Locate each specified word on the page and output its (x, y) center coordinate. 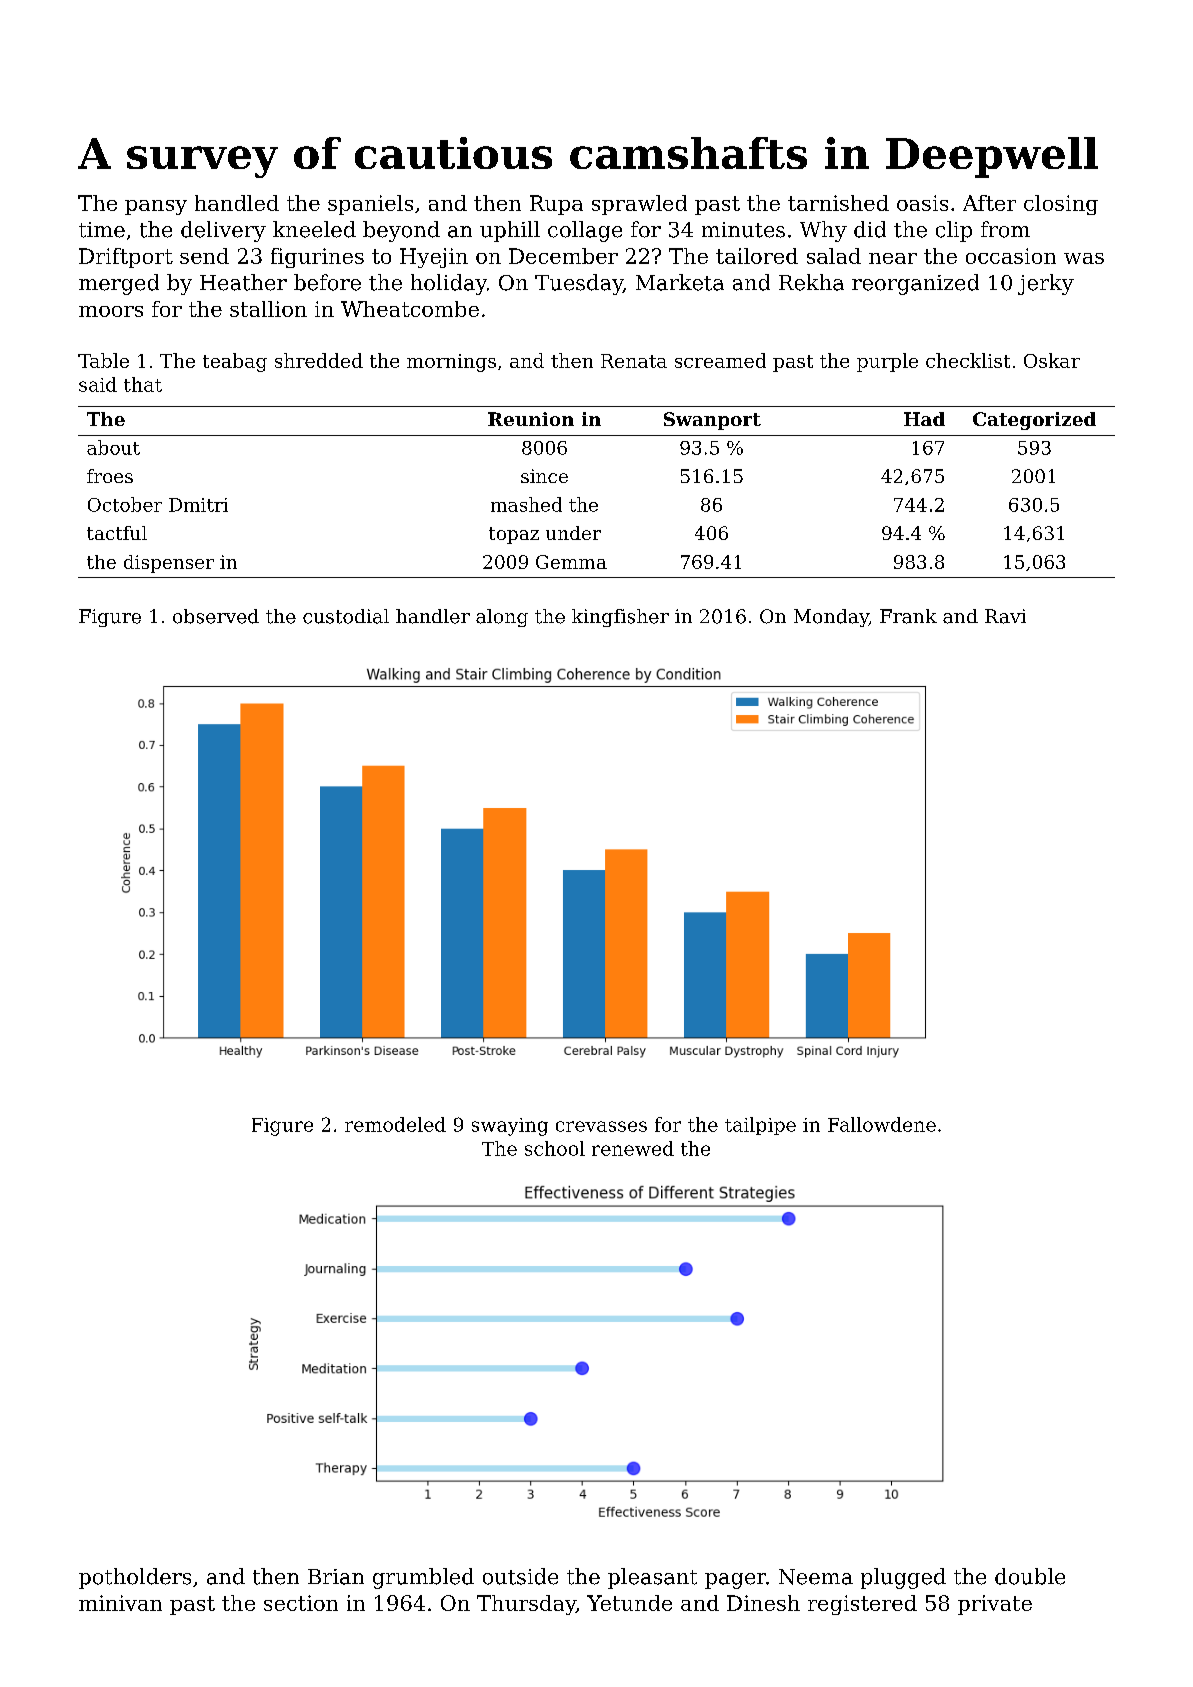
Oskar (1052, 360)
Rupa (556, 205)
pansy (156, 207)
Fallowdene (882, 1124)
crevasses (601, 1126)
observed (216, 616)
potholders (135, 1578)
